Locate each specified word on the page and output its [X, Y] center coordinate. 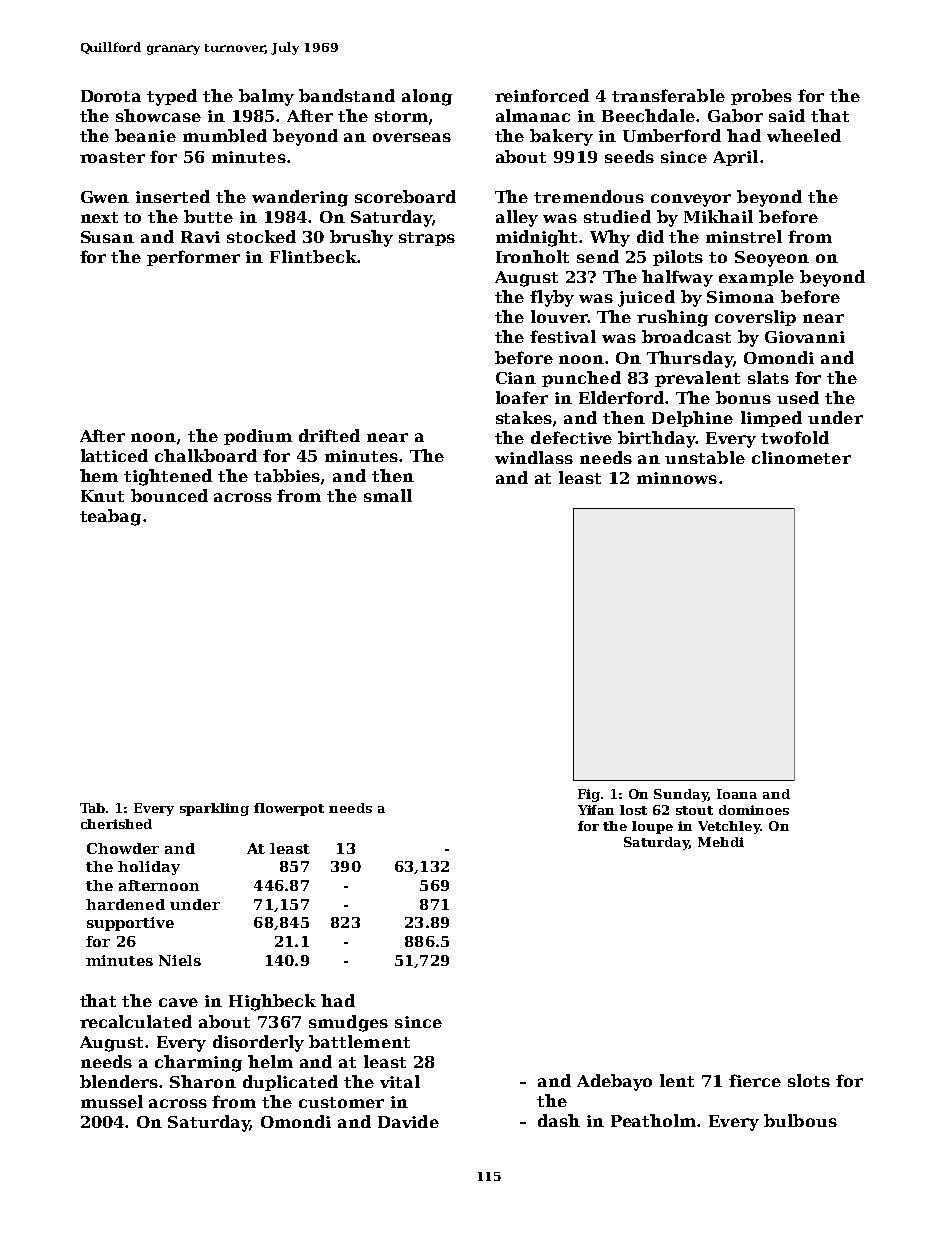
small [388, 495]
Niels [180, 960]
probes [761, 97]
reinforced [542, 95]
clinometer [801, 457]
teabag [110, 517]
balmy [266, 97]
